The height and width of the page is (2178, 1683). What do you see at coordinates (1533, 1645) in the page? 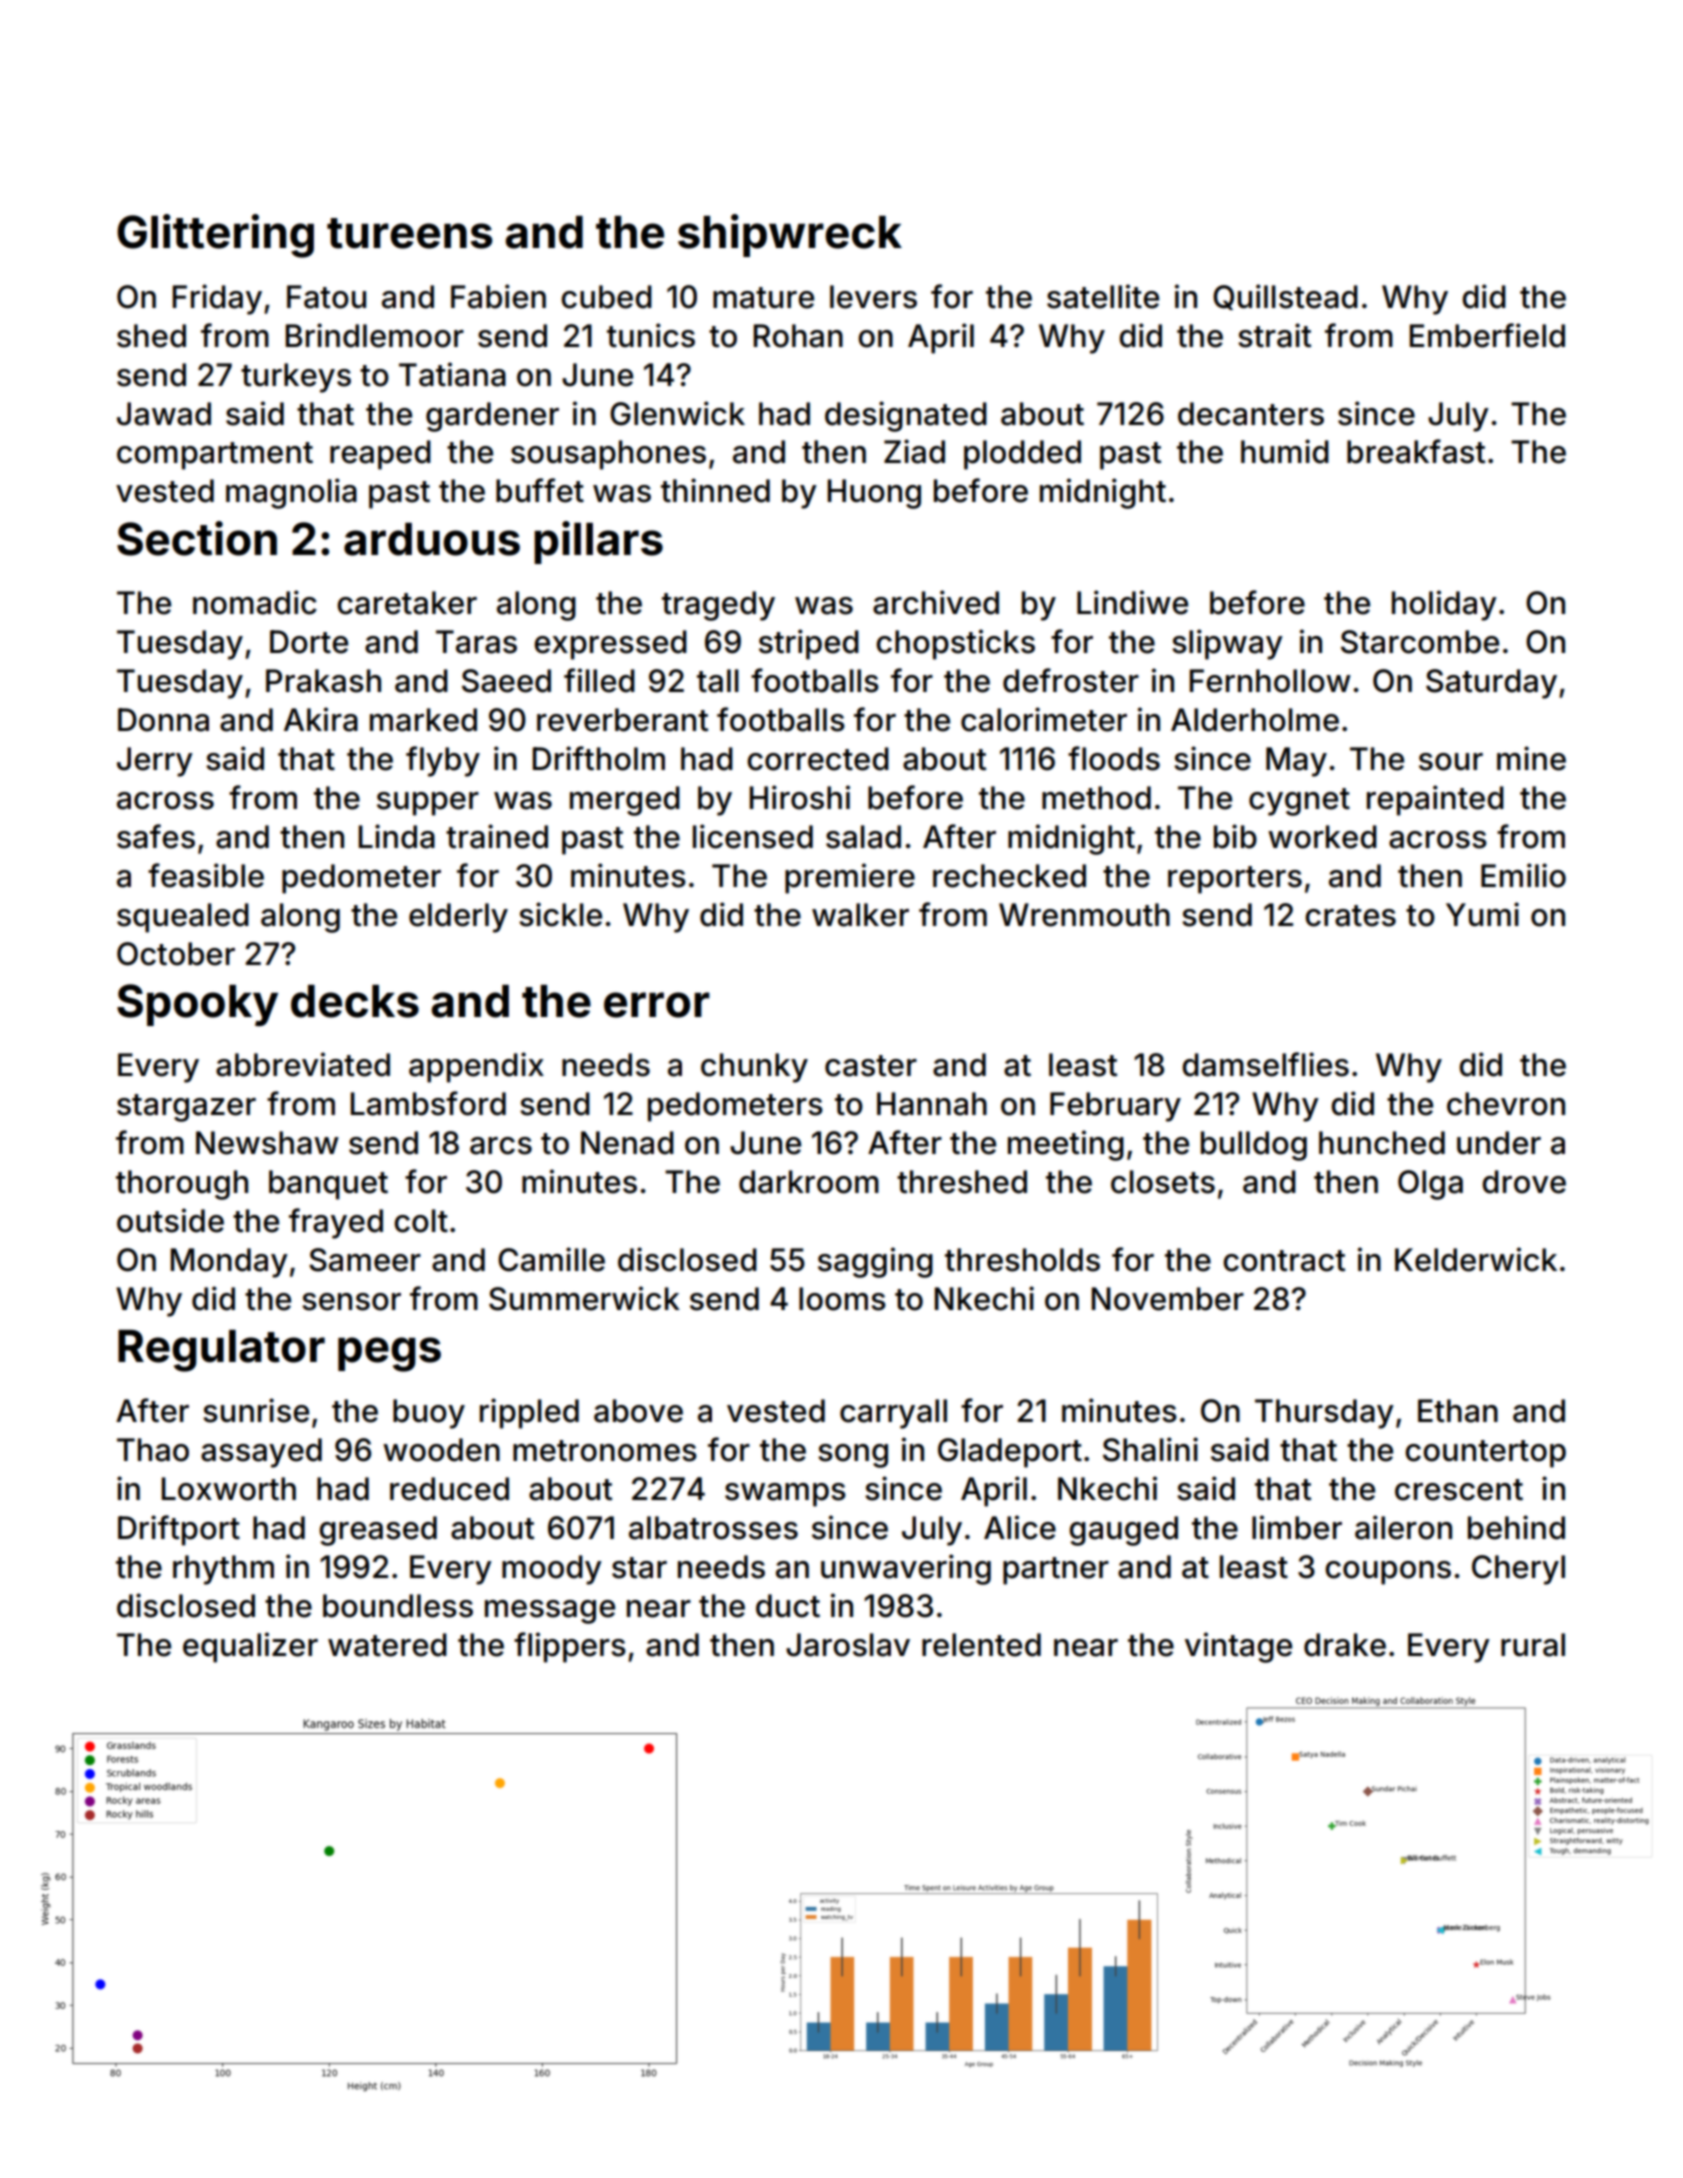
I see `rural` at bounding box center [1533, 1645].
